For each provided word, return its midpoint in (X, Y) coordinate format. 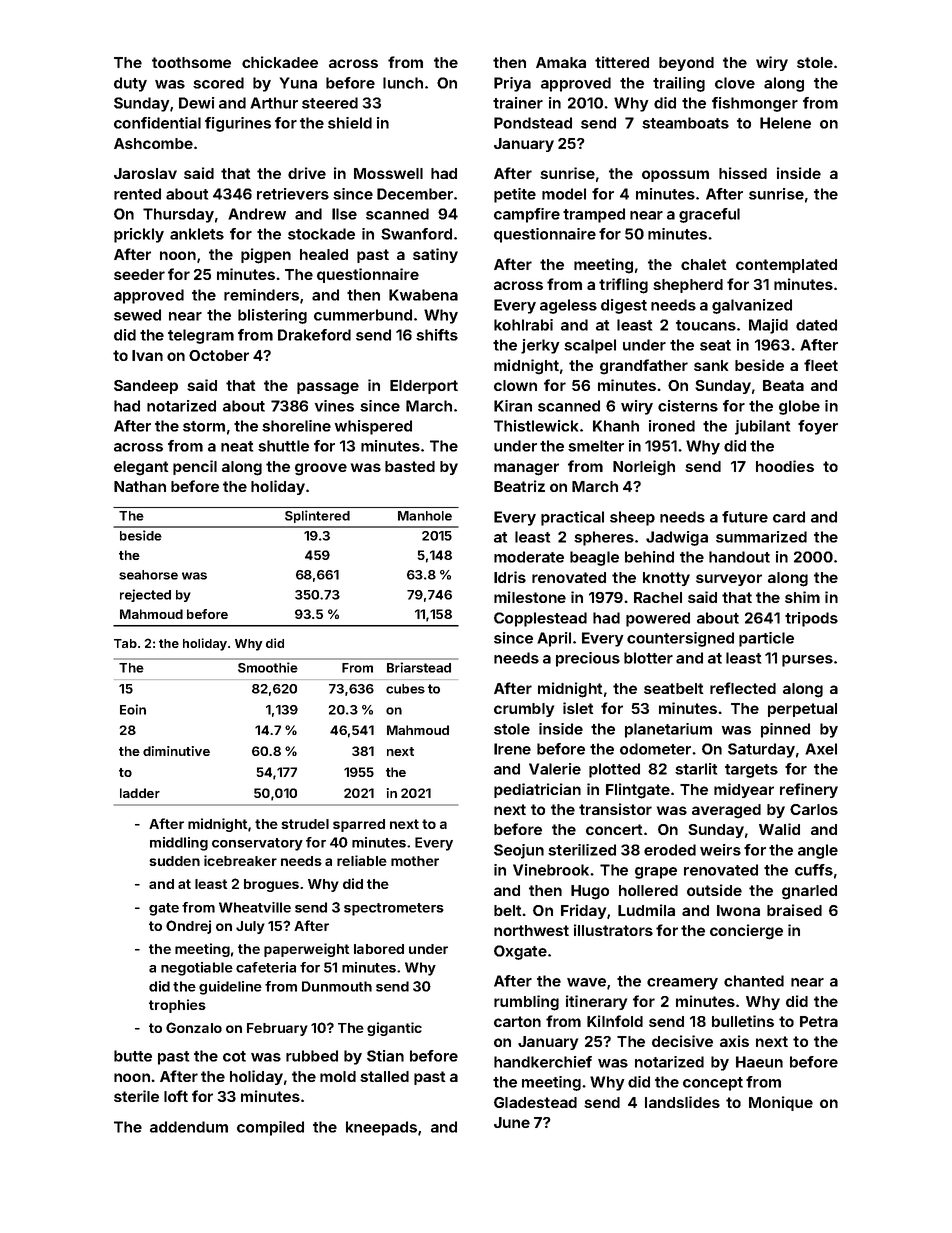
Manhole (425, 516)
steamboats (685, 123)
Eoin (133, 709)
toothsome (191, 62)
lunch (403, 83)
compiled (270, 1128)
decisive (682, 1041)
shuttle (283, 446)
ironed (672, 426)
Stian (385, 1056)
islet (578, 708)
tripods (811, 619)
